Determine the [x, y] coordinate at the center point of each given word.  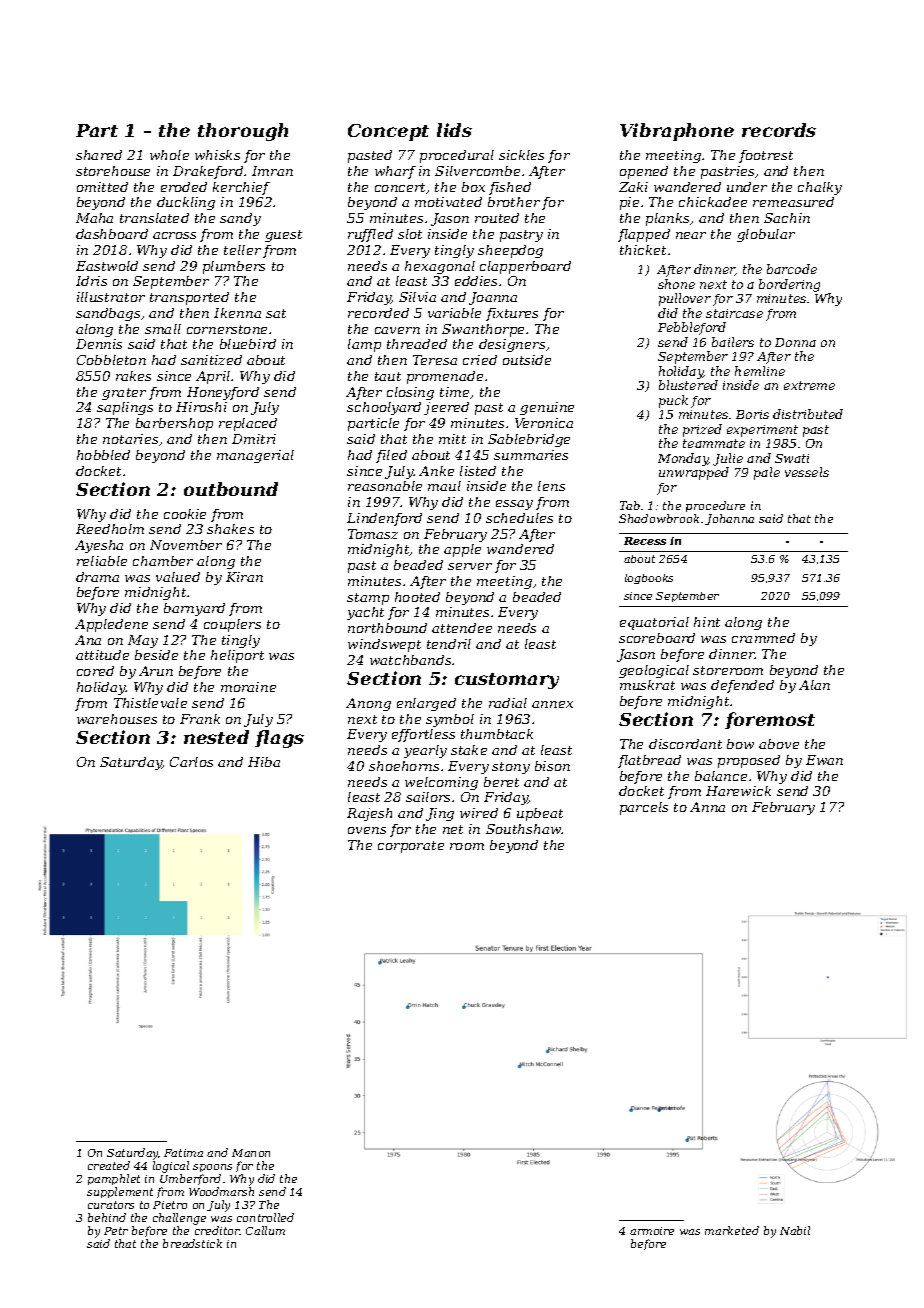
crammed [763, 638]
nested [216, 737]
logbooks [649, 579]
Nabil [795, 1230]
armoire [652, 1231]
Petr [116, 1231]
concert [400, 187]
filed [391, 456]
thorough [243, 132]
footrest [766, 156]
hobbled [103, 455]
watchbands [410, 660]
